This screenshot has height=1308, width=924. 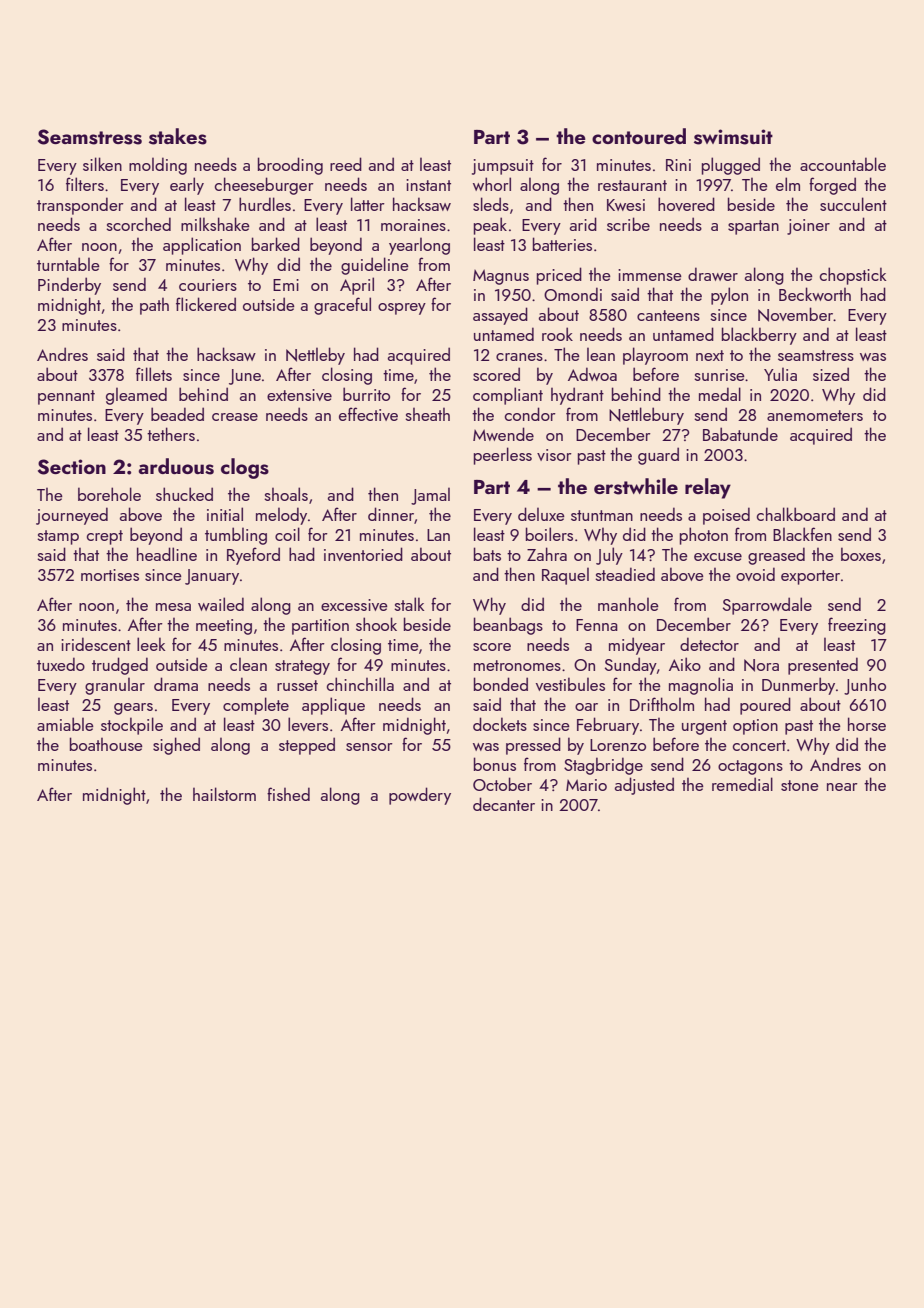 I want to click on reed, so click(x=346, y=164).
